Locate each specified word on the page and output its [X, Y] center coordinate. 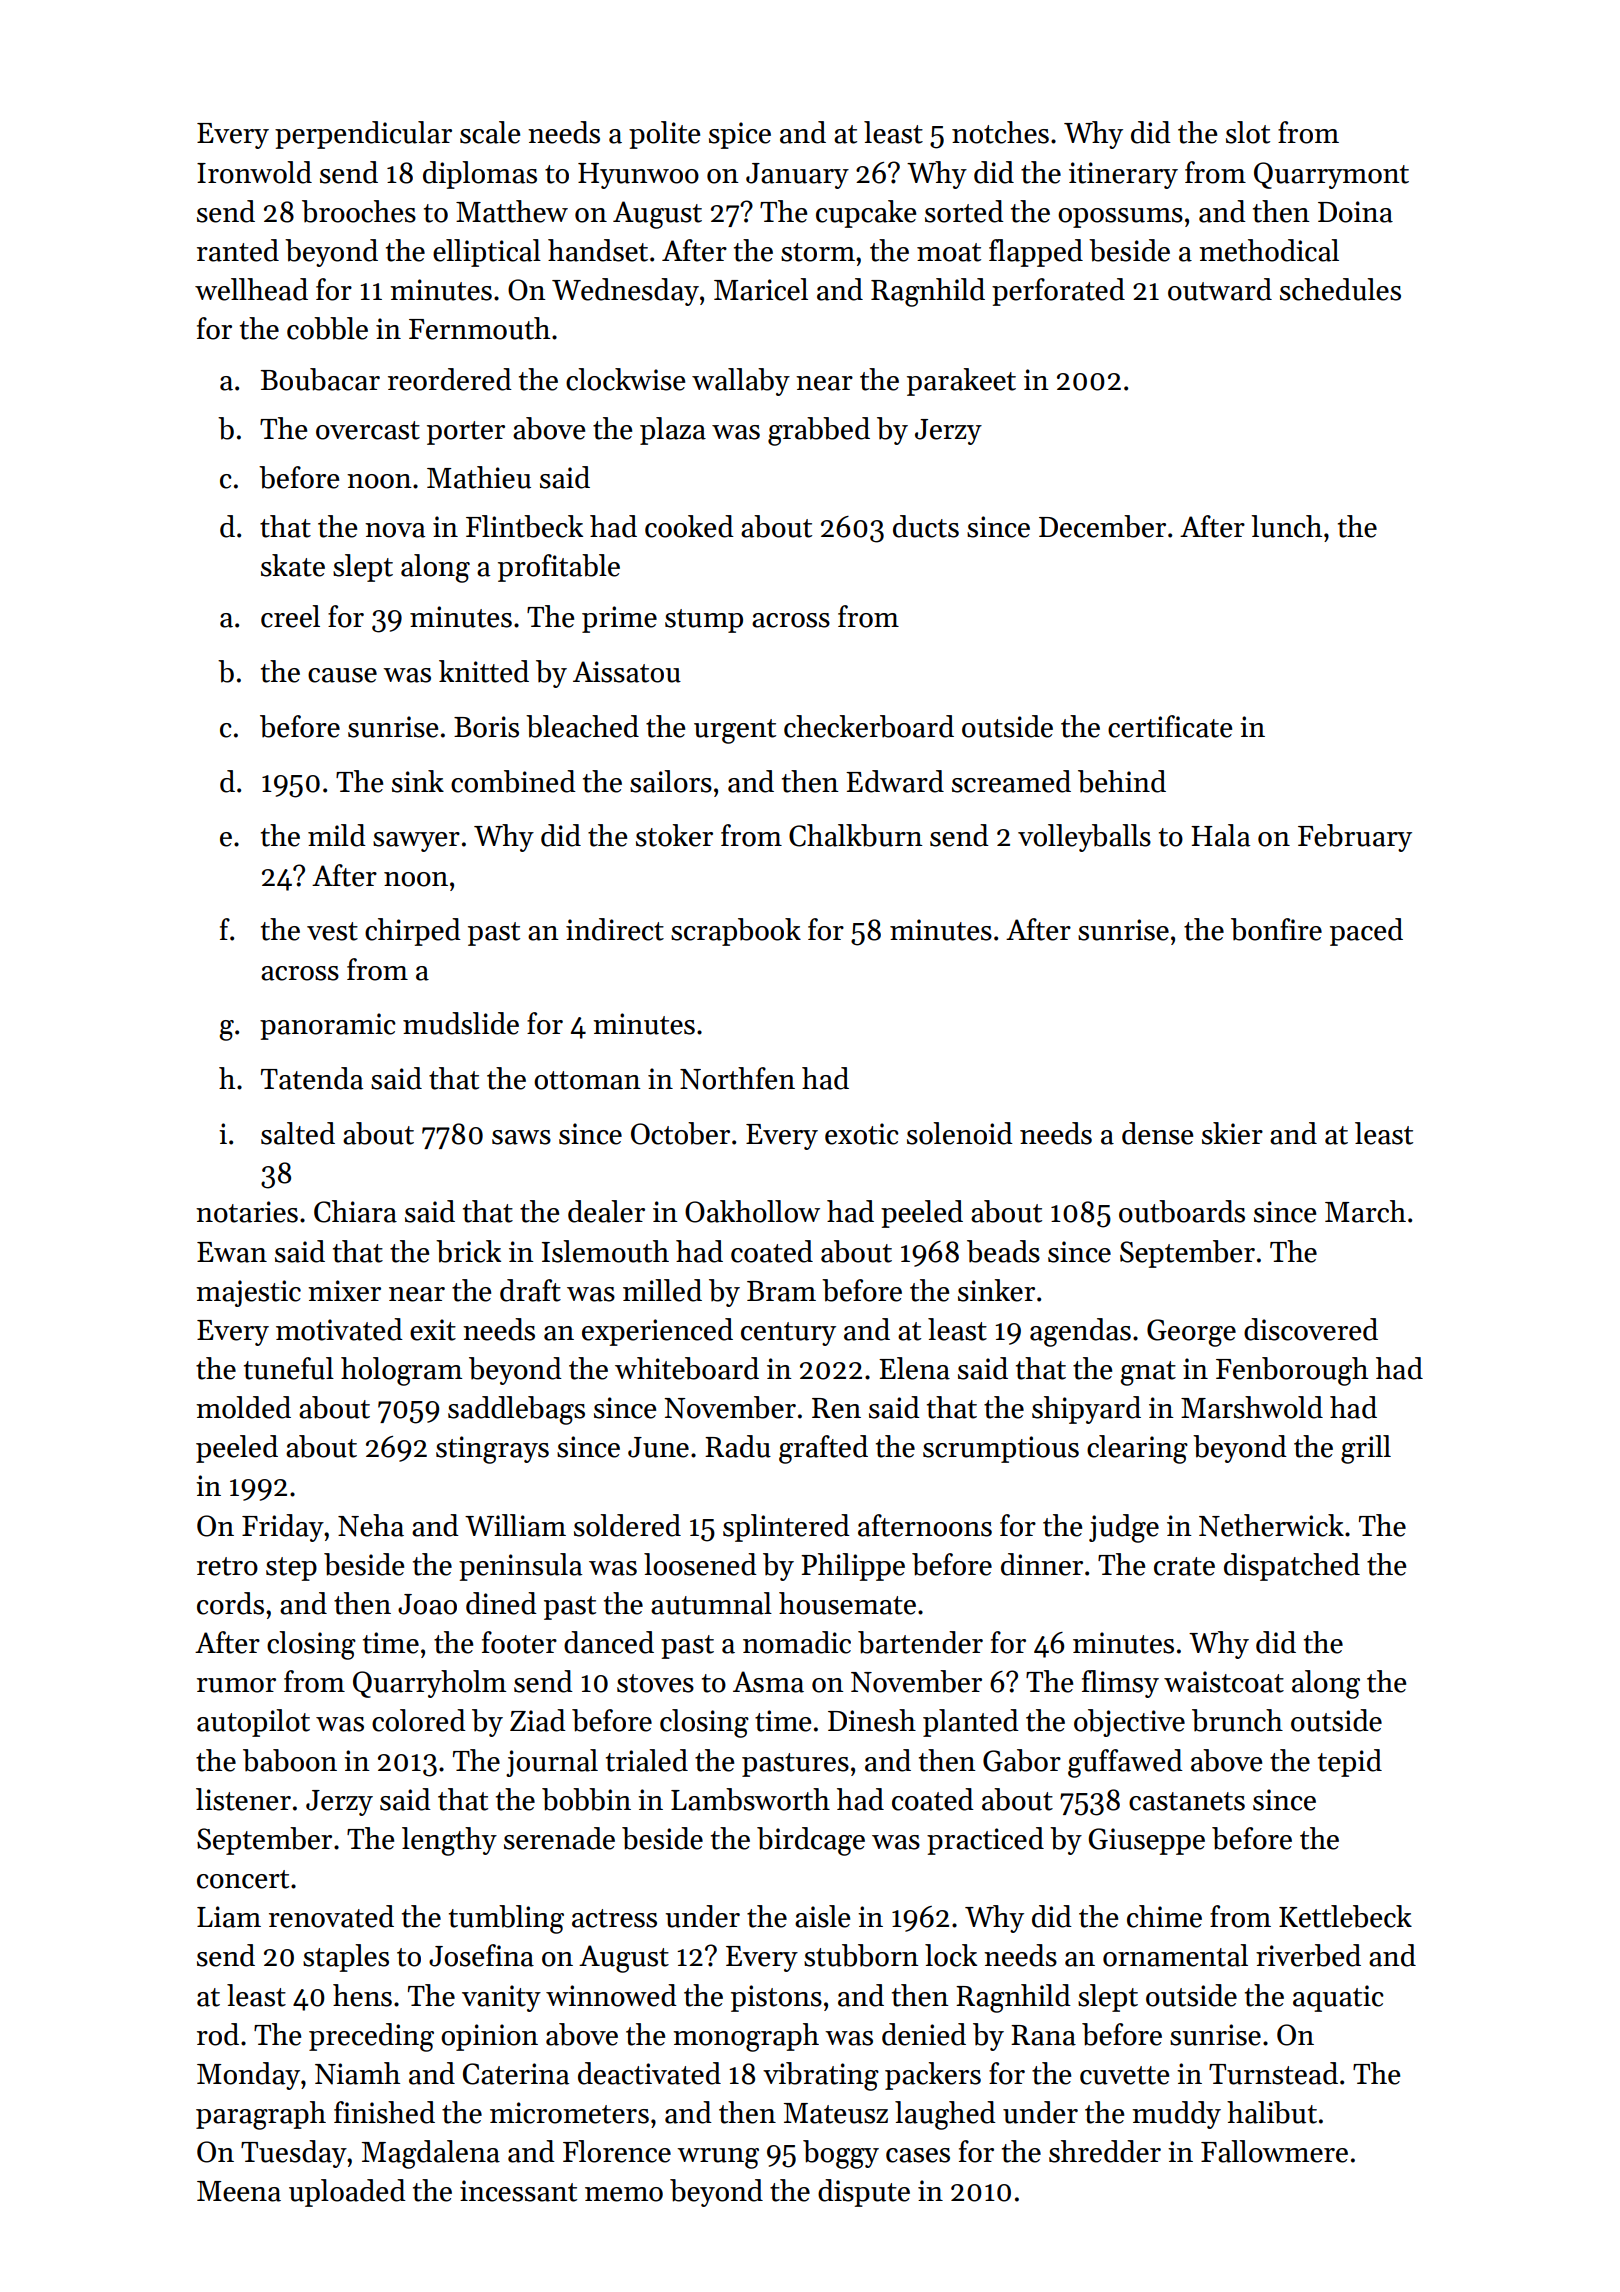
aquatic [1338, 1998]
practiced [985, 1841]
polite [664, 135]
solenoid [960, 1133]
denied [924, 2034]
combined [513, 781]
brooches [359, 211]
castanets [1187, 1801]
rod [218, 2034]
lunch [1286, 526]
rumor [236, 1685]
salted [298, 1133]
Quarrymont [1331, 175]
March [1365, 1211]
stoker [674, 835]
